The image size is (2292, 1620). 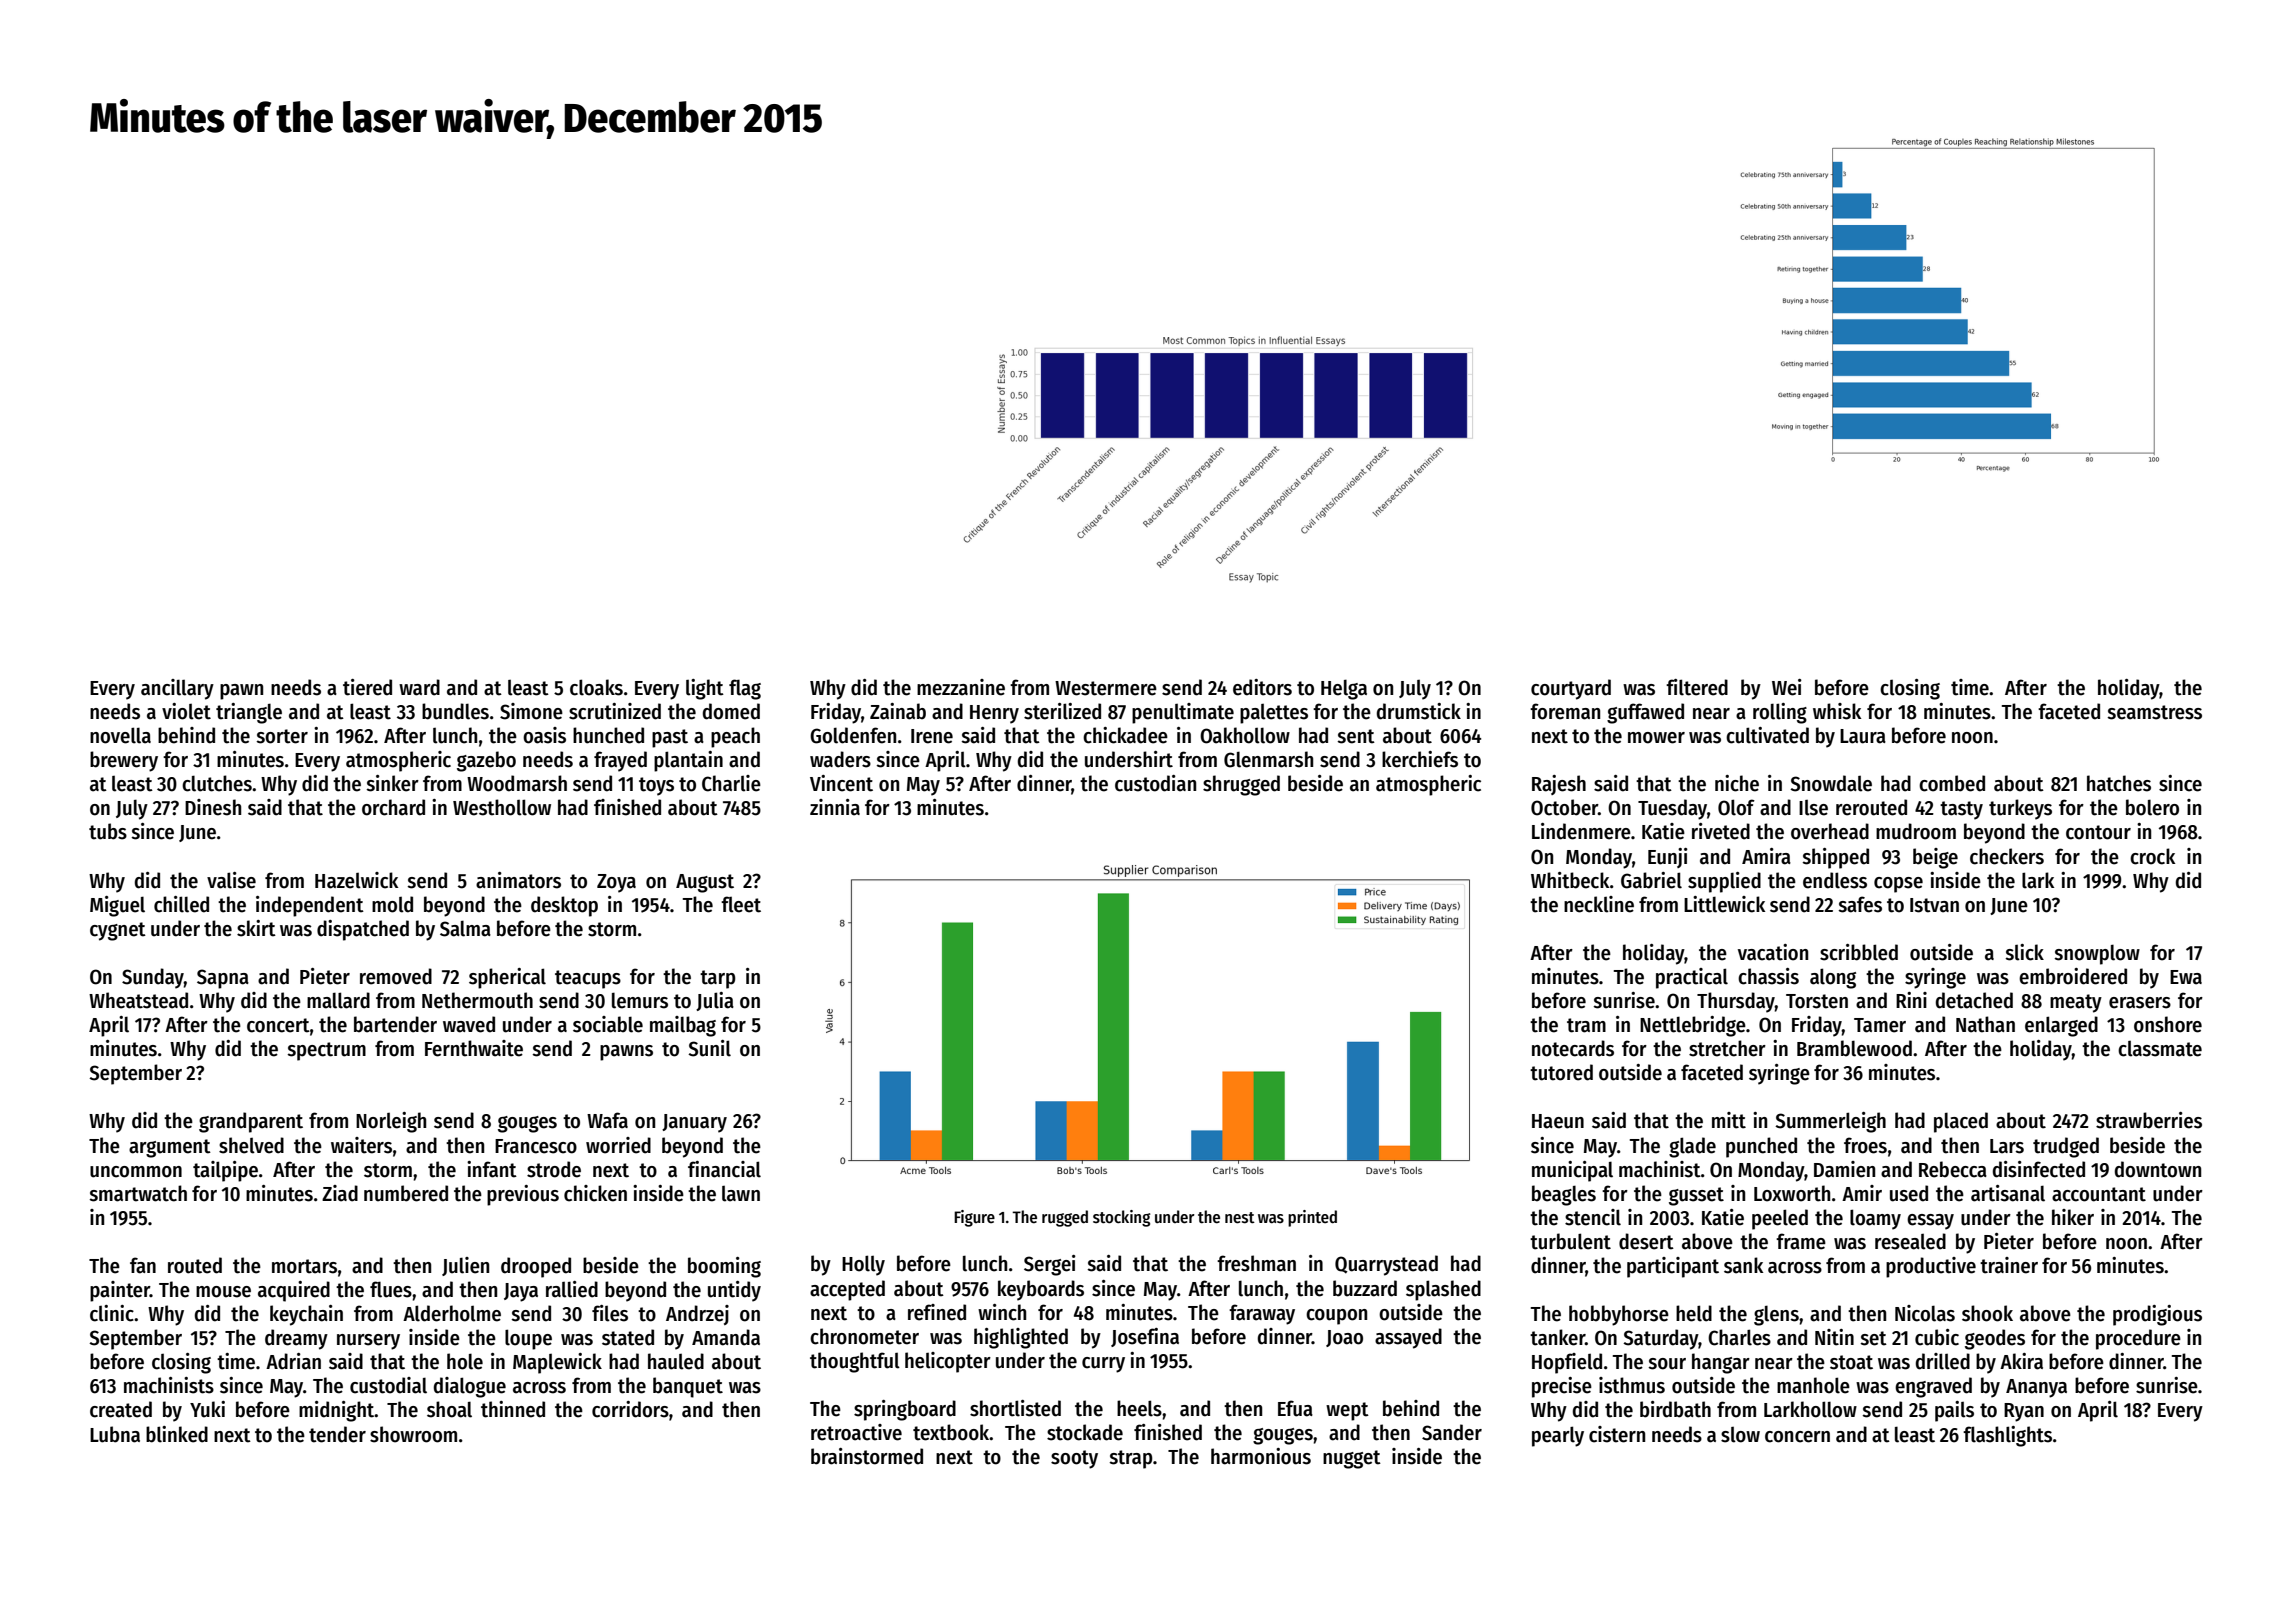 I want to click on Westermere, so click(x=1106, y=688).
